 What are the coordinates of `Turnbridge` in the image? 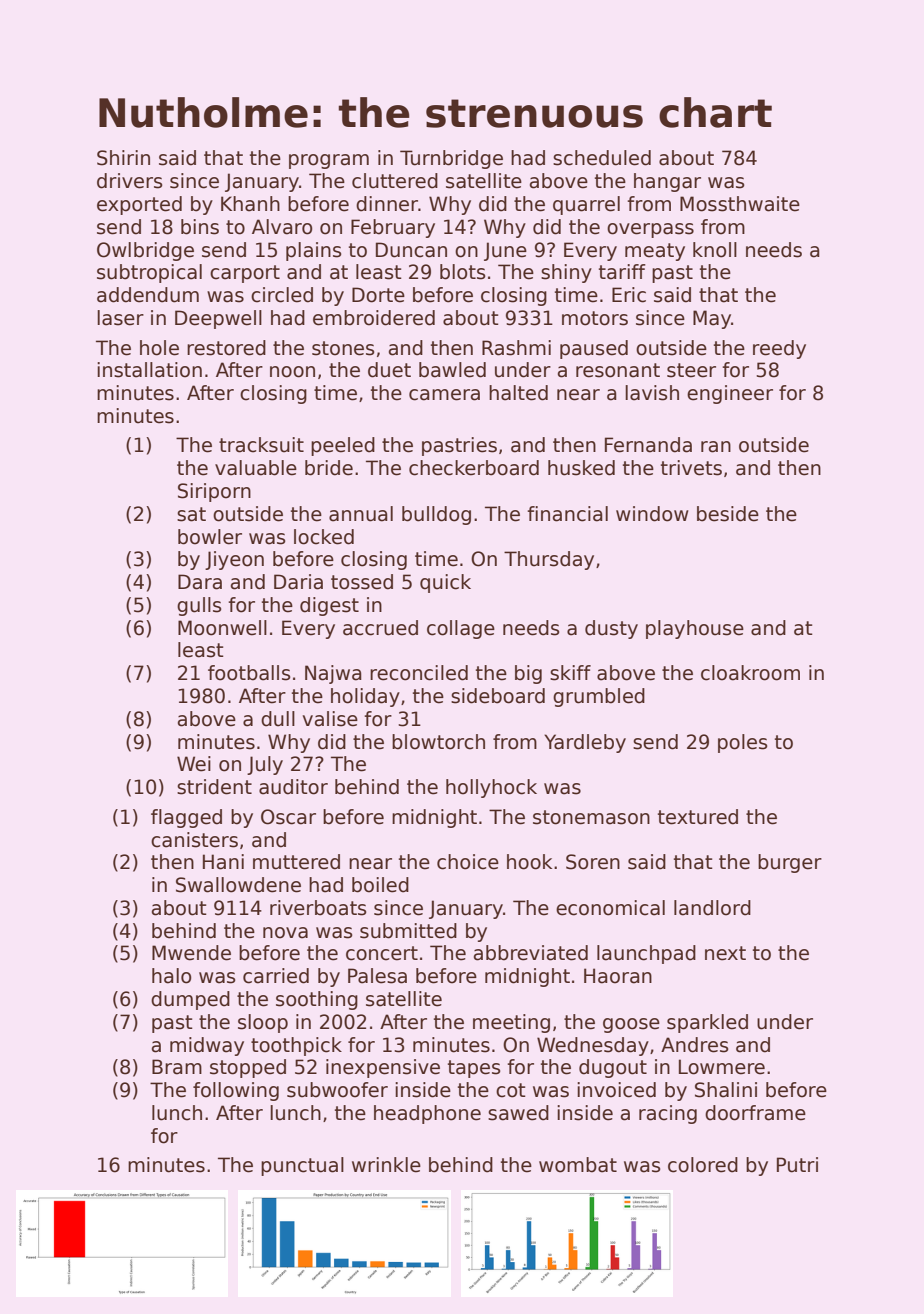 It's located at (451, 159).
